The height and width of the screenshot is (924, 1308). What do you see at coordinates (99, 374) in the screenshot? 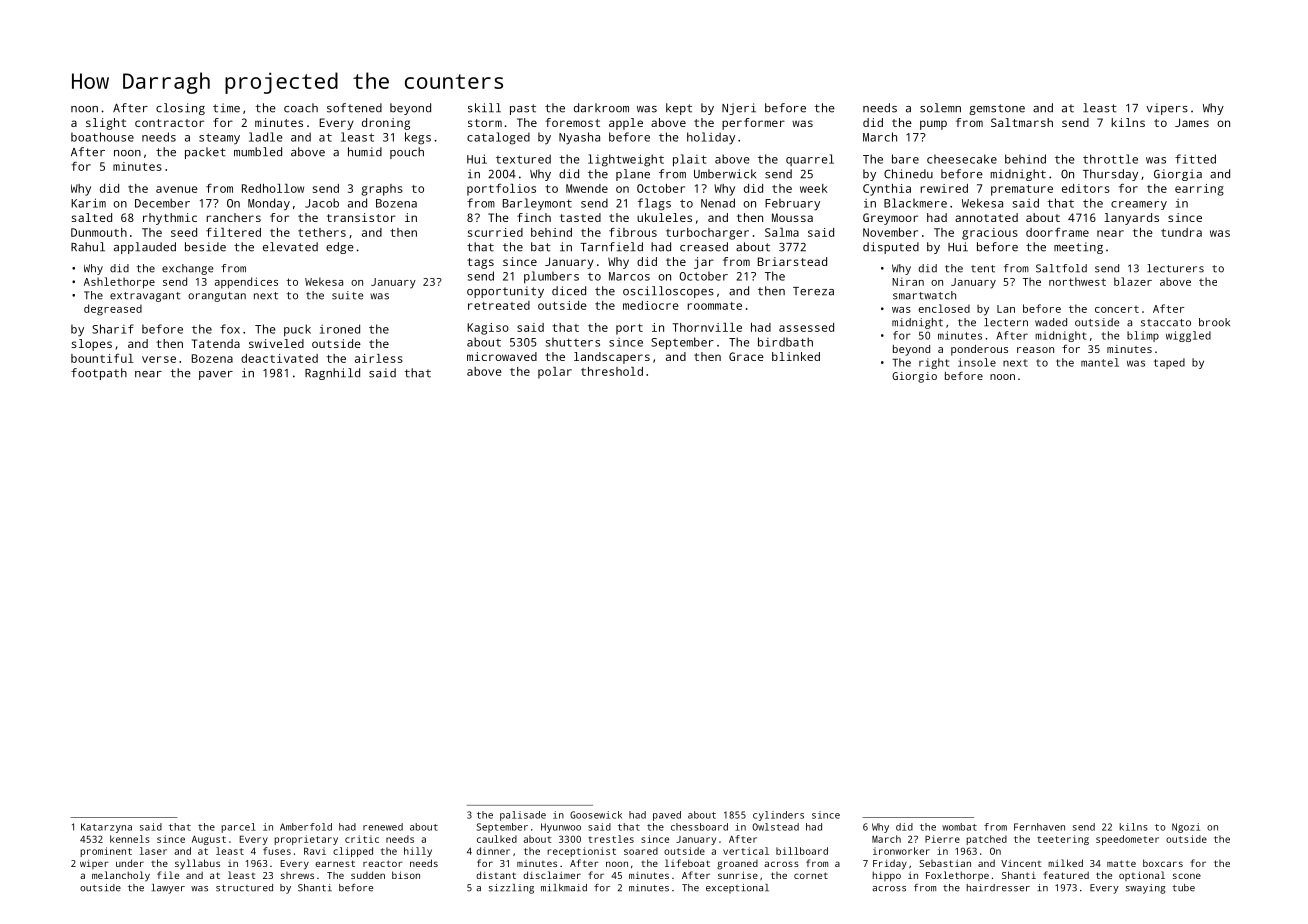
I see `footpath` at bounding box center [99, 374].
